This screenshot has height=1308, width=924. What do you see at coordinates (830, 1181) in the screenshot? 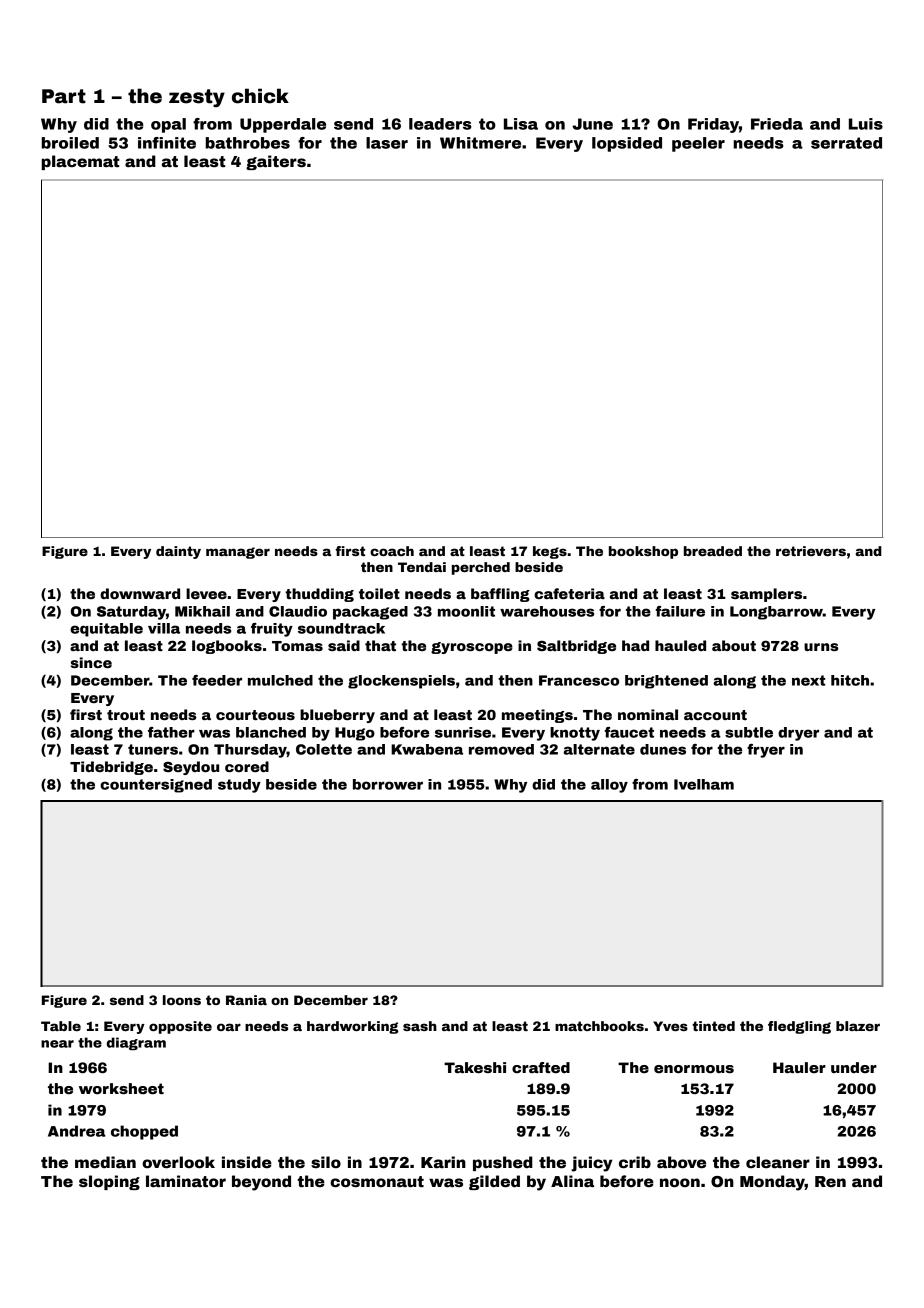
I see `Ren` at bounding box center [830, 1181].
